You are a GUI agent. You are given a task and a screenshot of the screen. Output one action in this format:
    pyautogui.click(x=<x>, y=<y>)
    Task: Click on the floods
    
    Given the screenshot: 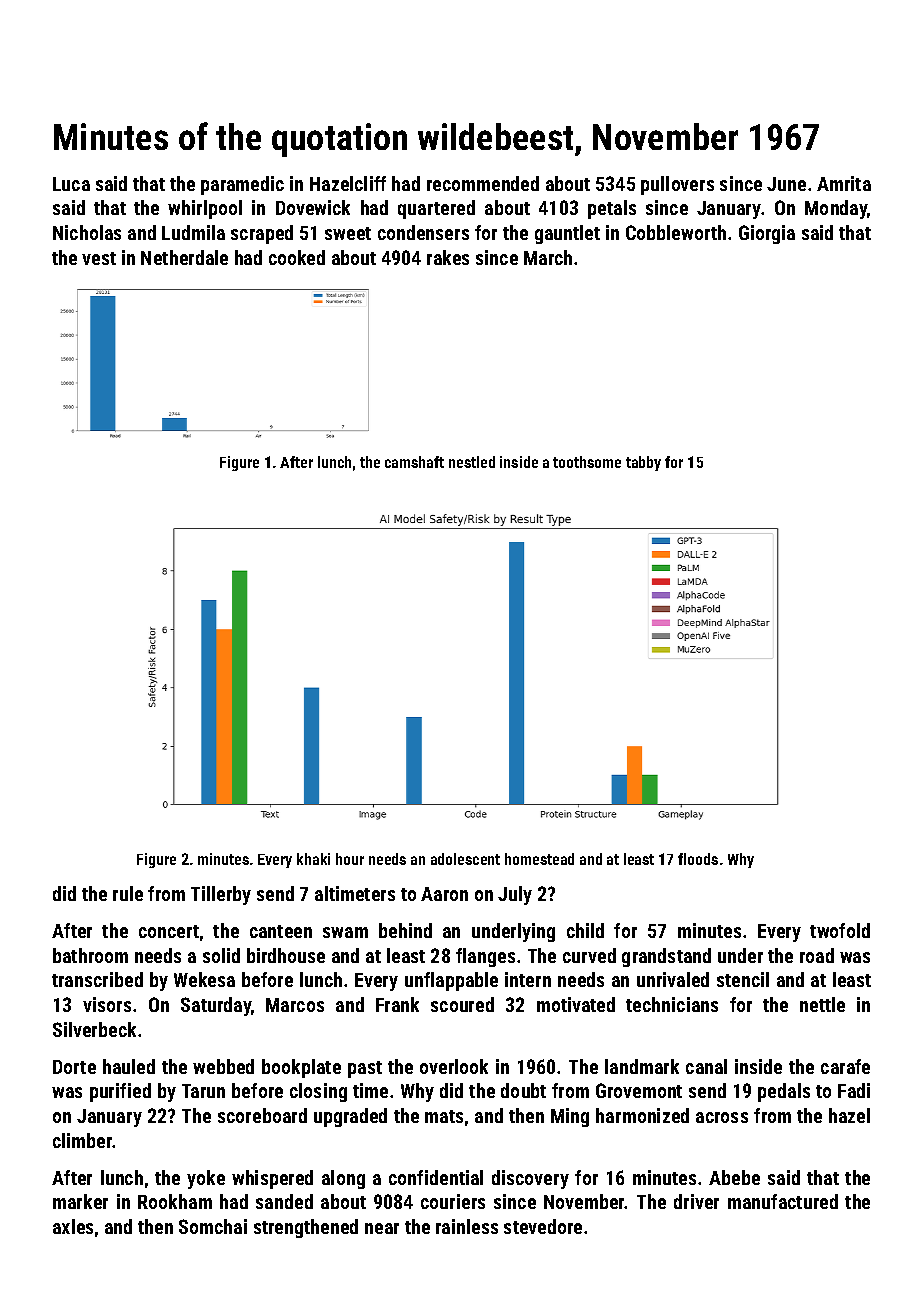 What is the action you would take?
    pyautogui.click(x=698, y=859)
